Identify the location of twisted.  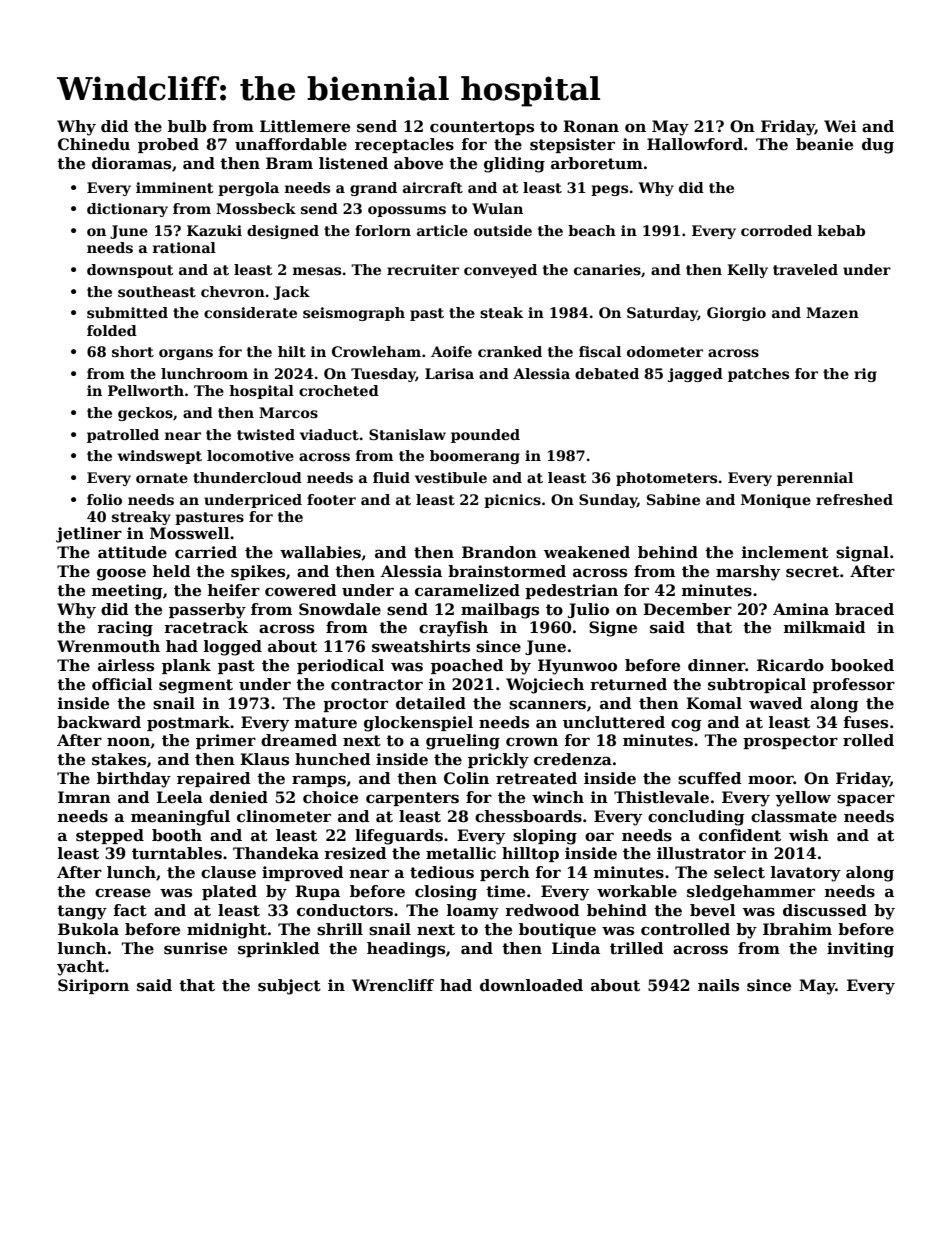
(266, 434).
